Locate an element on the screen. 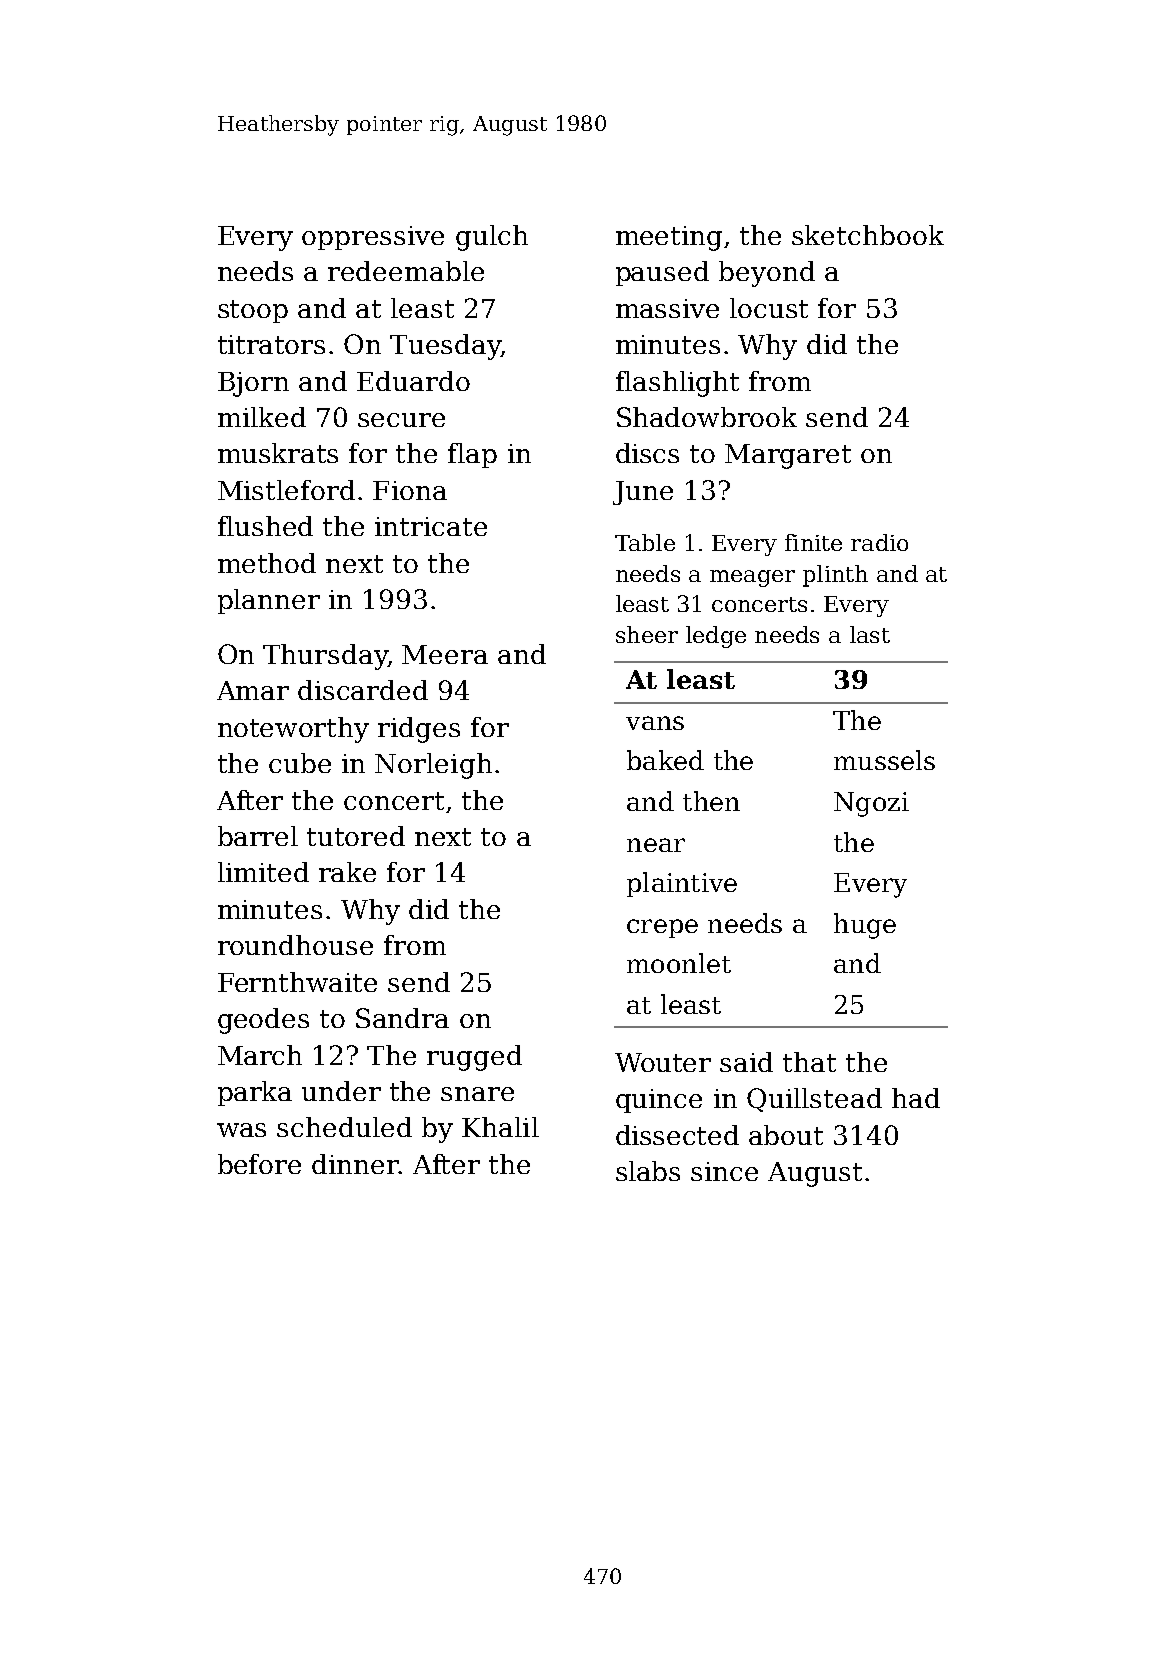  gulch is located at coordinates (492, 238).
